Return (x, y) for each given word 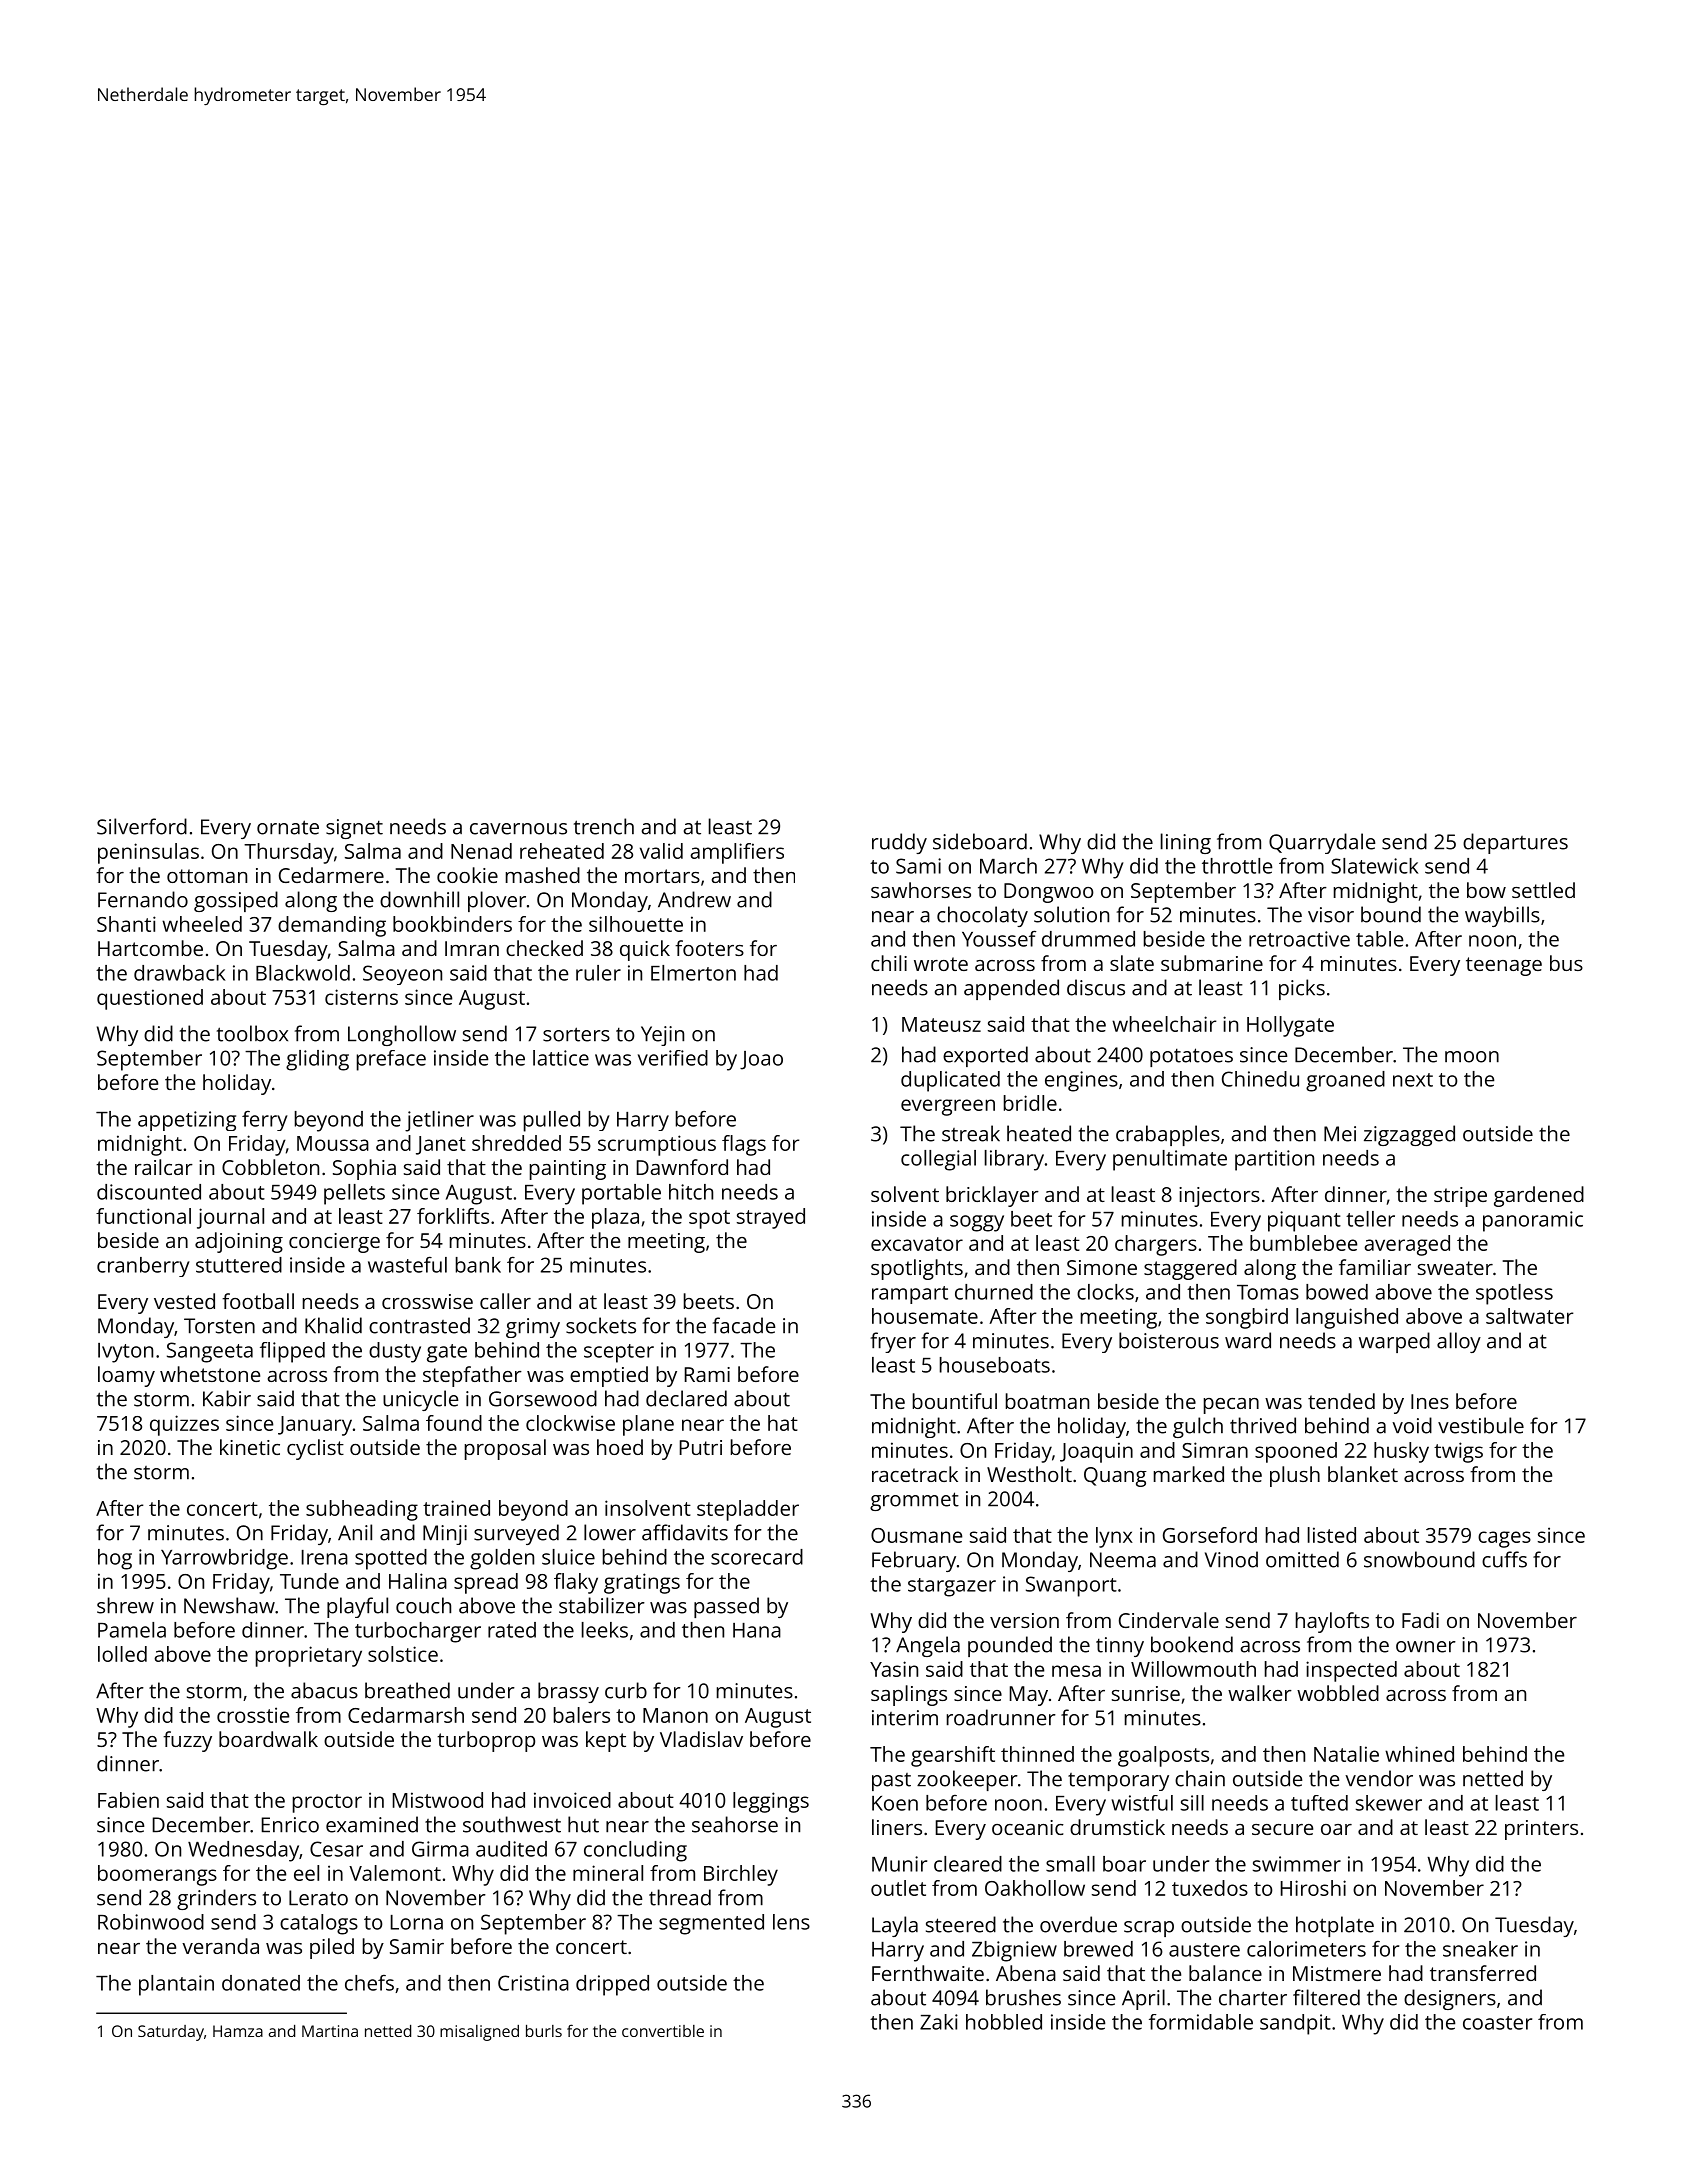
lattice (561, 1058)
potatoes (1191, 1057)
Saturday (171, 2033)
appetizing (187, 1121)
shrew (125, 1605)
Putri (701, 1447)
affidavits (685, 1532)
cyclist (315, 1449)
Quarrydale (1322, 843)
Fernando (143, 899)
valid (661, 851)
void (1412, 1425)
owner (1426, 1647)
